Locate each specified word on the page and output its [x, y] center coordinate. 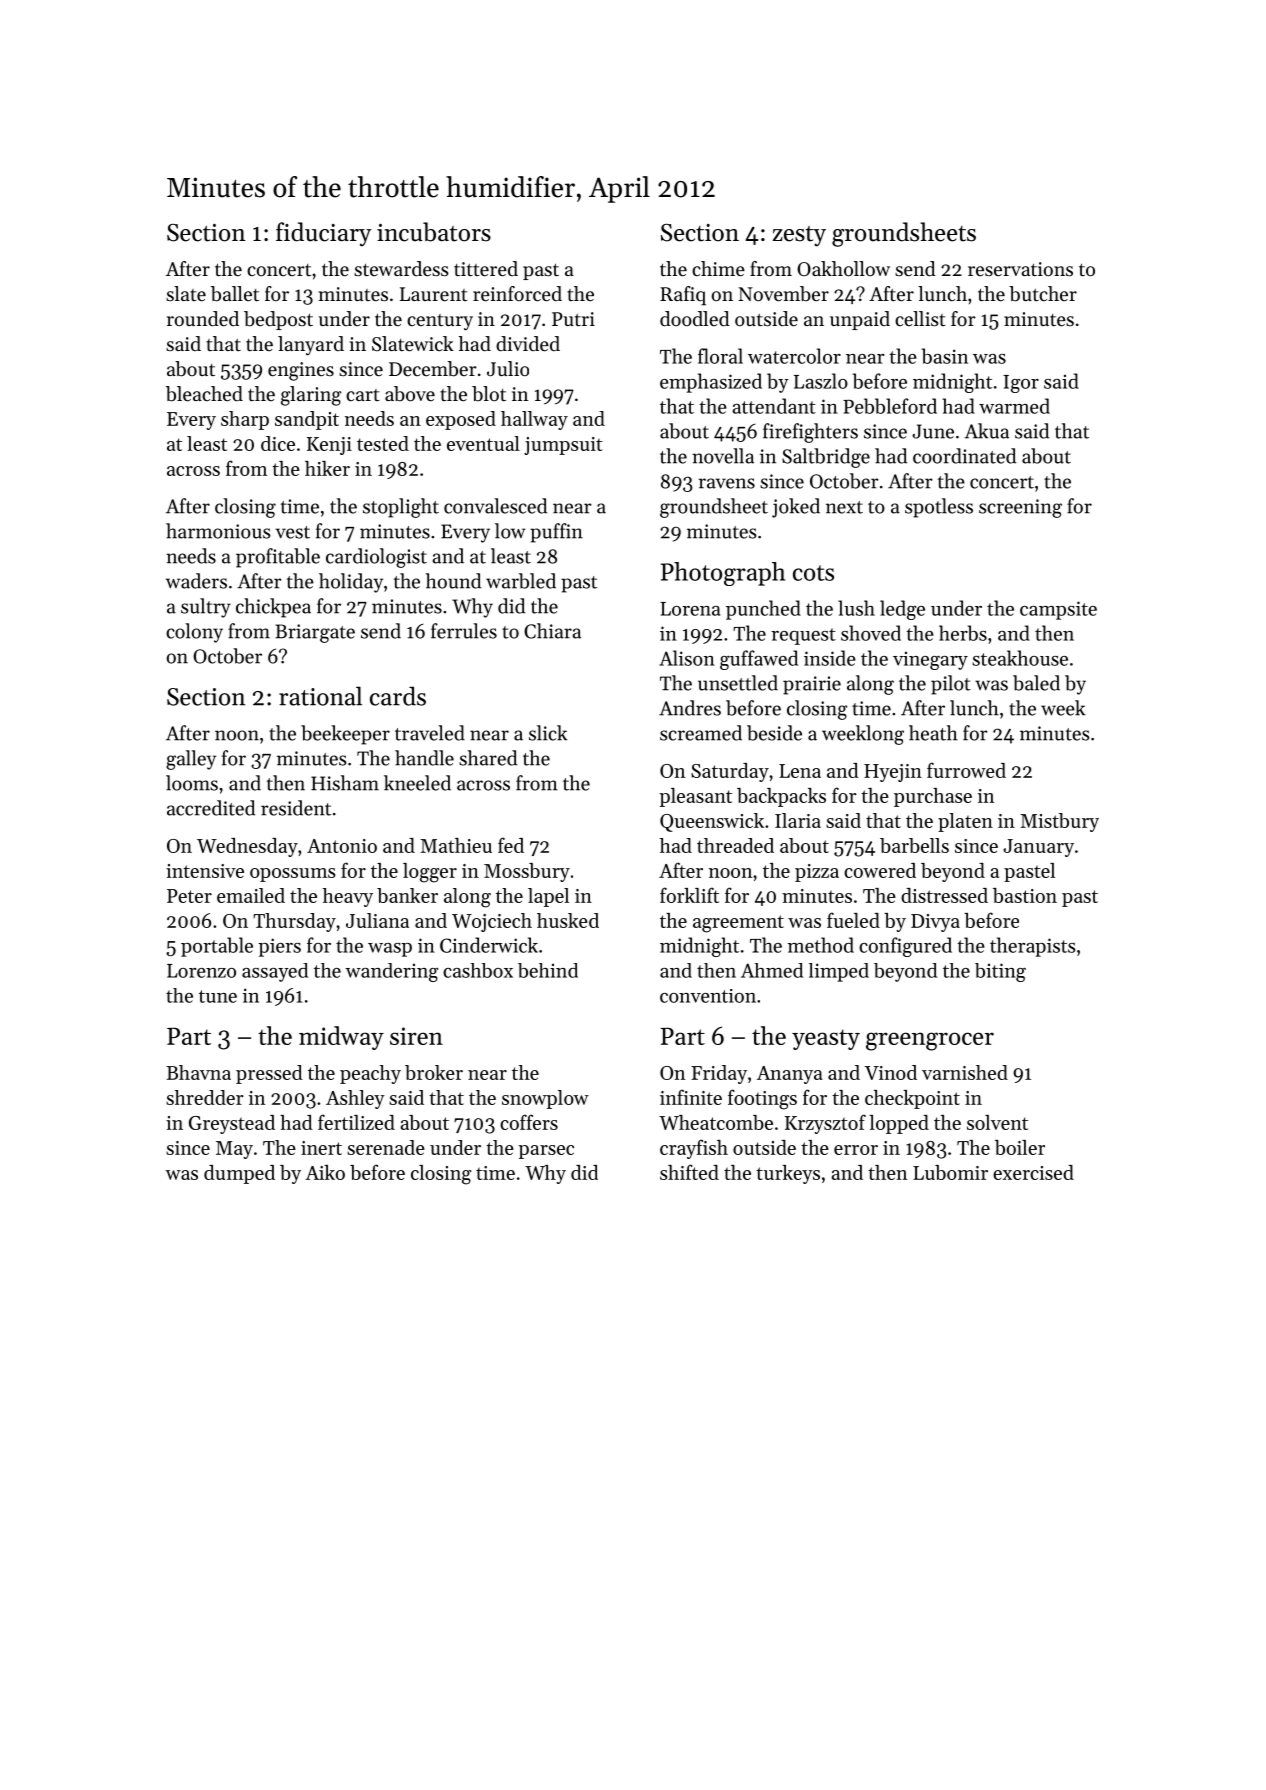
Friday [719, 1074]
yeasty [826, 1039]
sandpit [307, 420]
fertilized [356, 1122]
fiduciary [323, 234]
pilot [951, 685]
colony [194, 633]
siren [416, 1036]
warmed [1014, 406]
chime [718, 269]
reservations [1020, 269]
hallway [534, 420]
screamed [701, 733]
